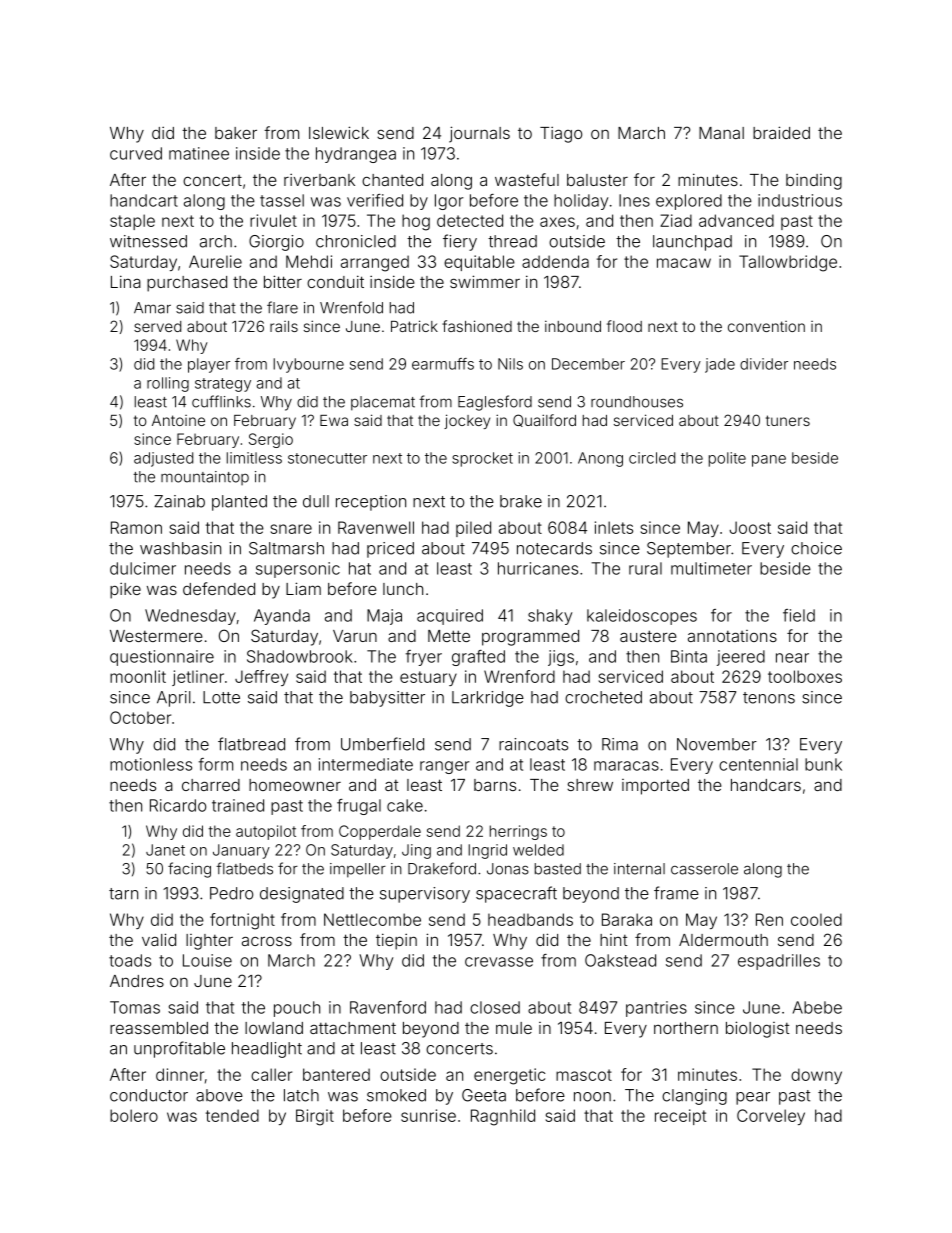  I want to click on launchpad, so click(692, 243).
